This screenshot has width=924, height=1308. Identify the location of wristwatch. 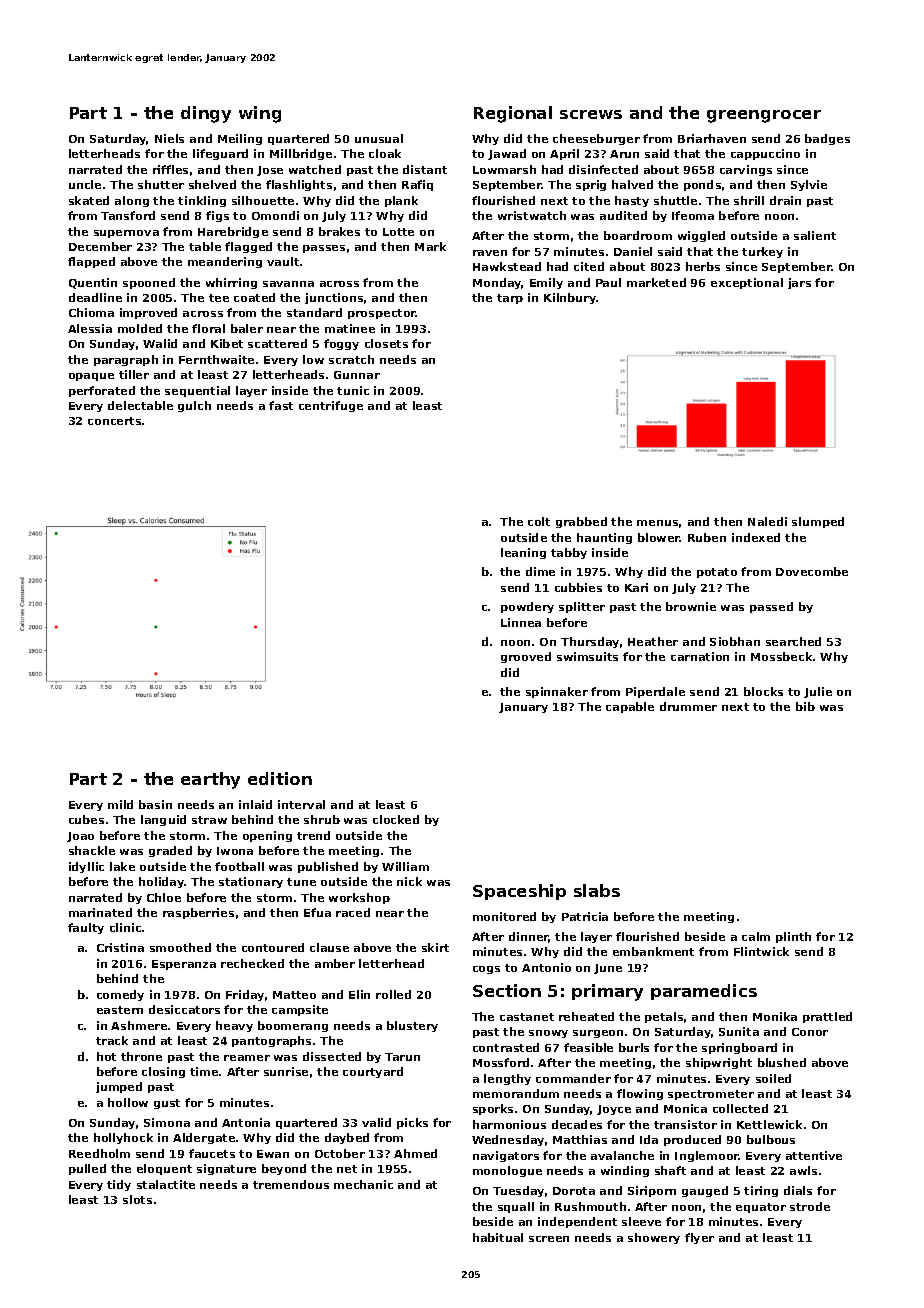
(532, 215).
